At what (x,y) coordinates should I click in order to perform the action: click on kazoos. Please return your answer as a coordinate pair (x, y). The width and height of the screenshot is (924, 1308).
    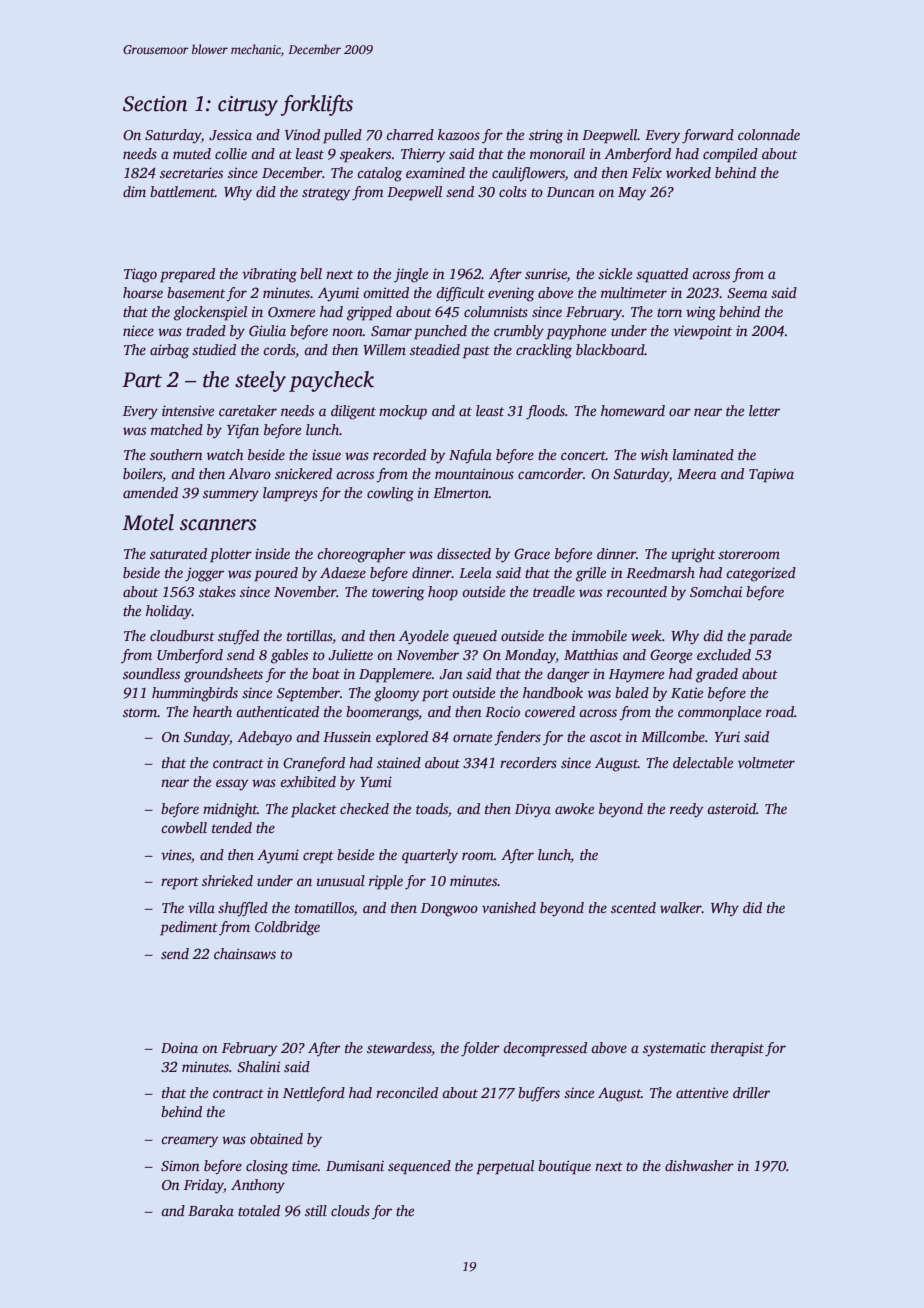
    Looking at the image, I should click on (459, 134).
